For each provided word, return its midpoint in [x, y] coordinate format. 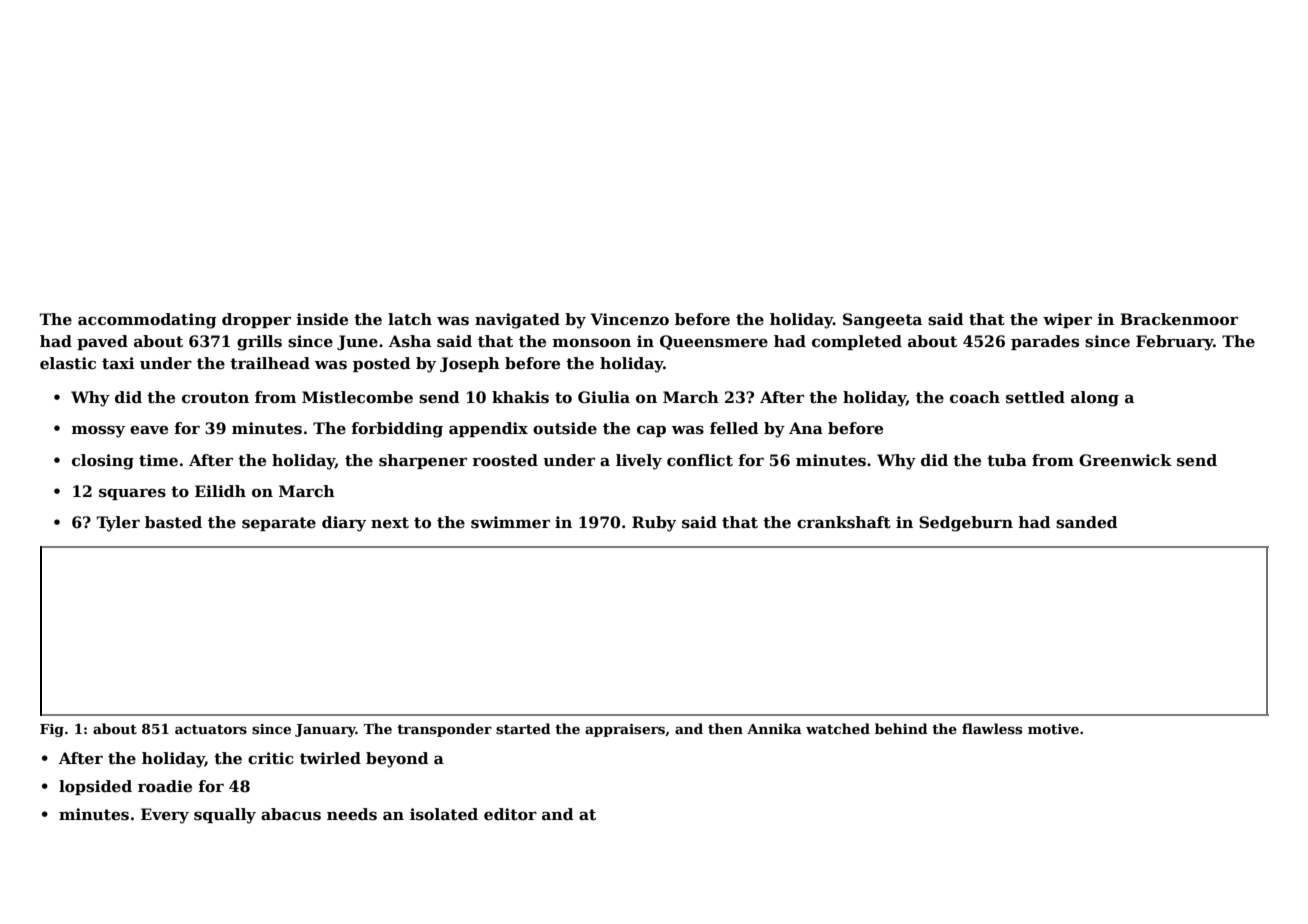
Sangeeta [882, 321]
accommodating [147, 321]
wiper [1067, 320]
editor [510, 814]
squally [225, 816]
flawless [992, 728]
